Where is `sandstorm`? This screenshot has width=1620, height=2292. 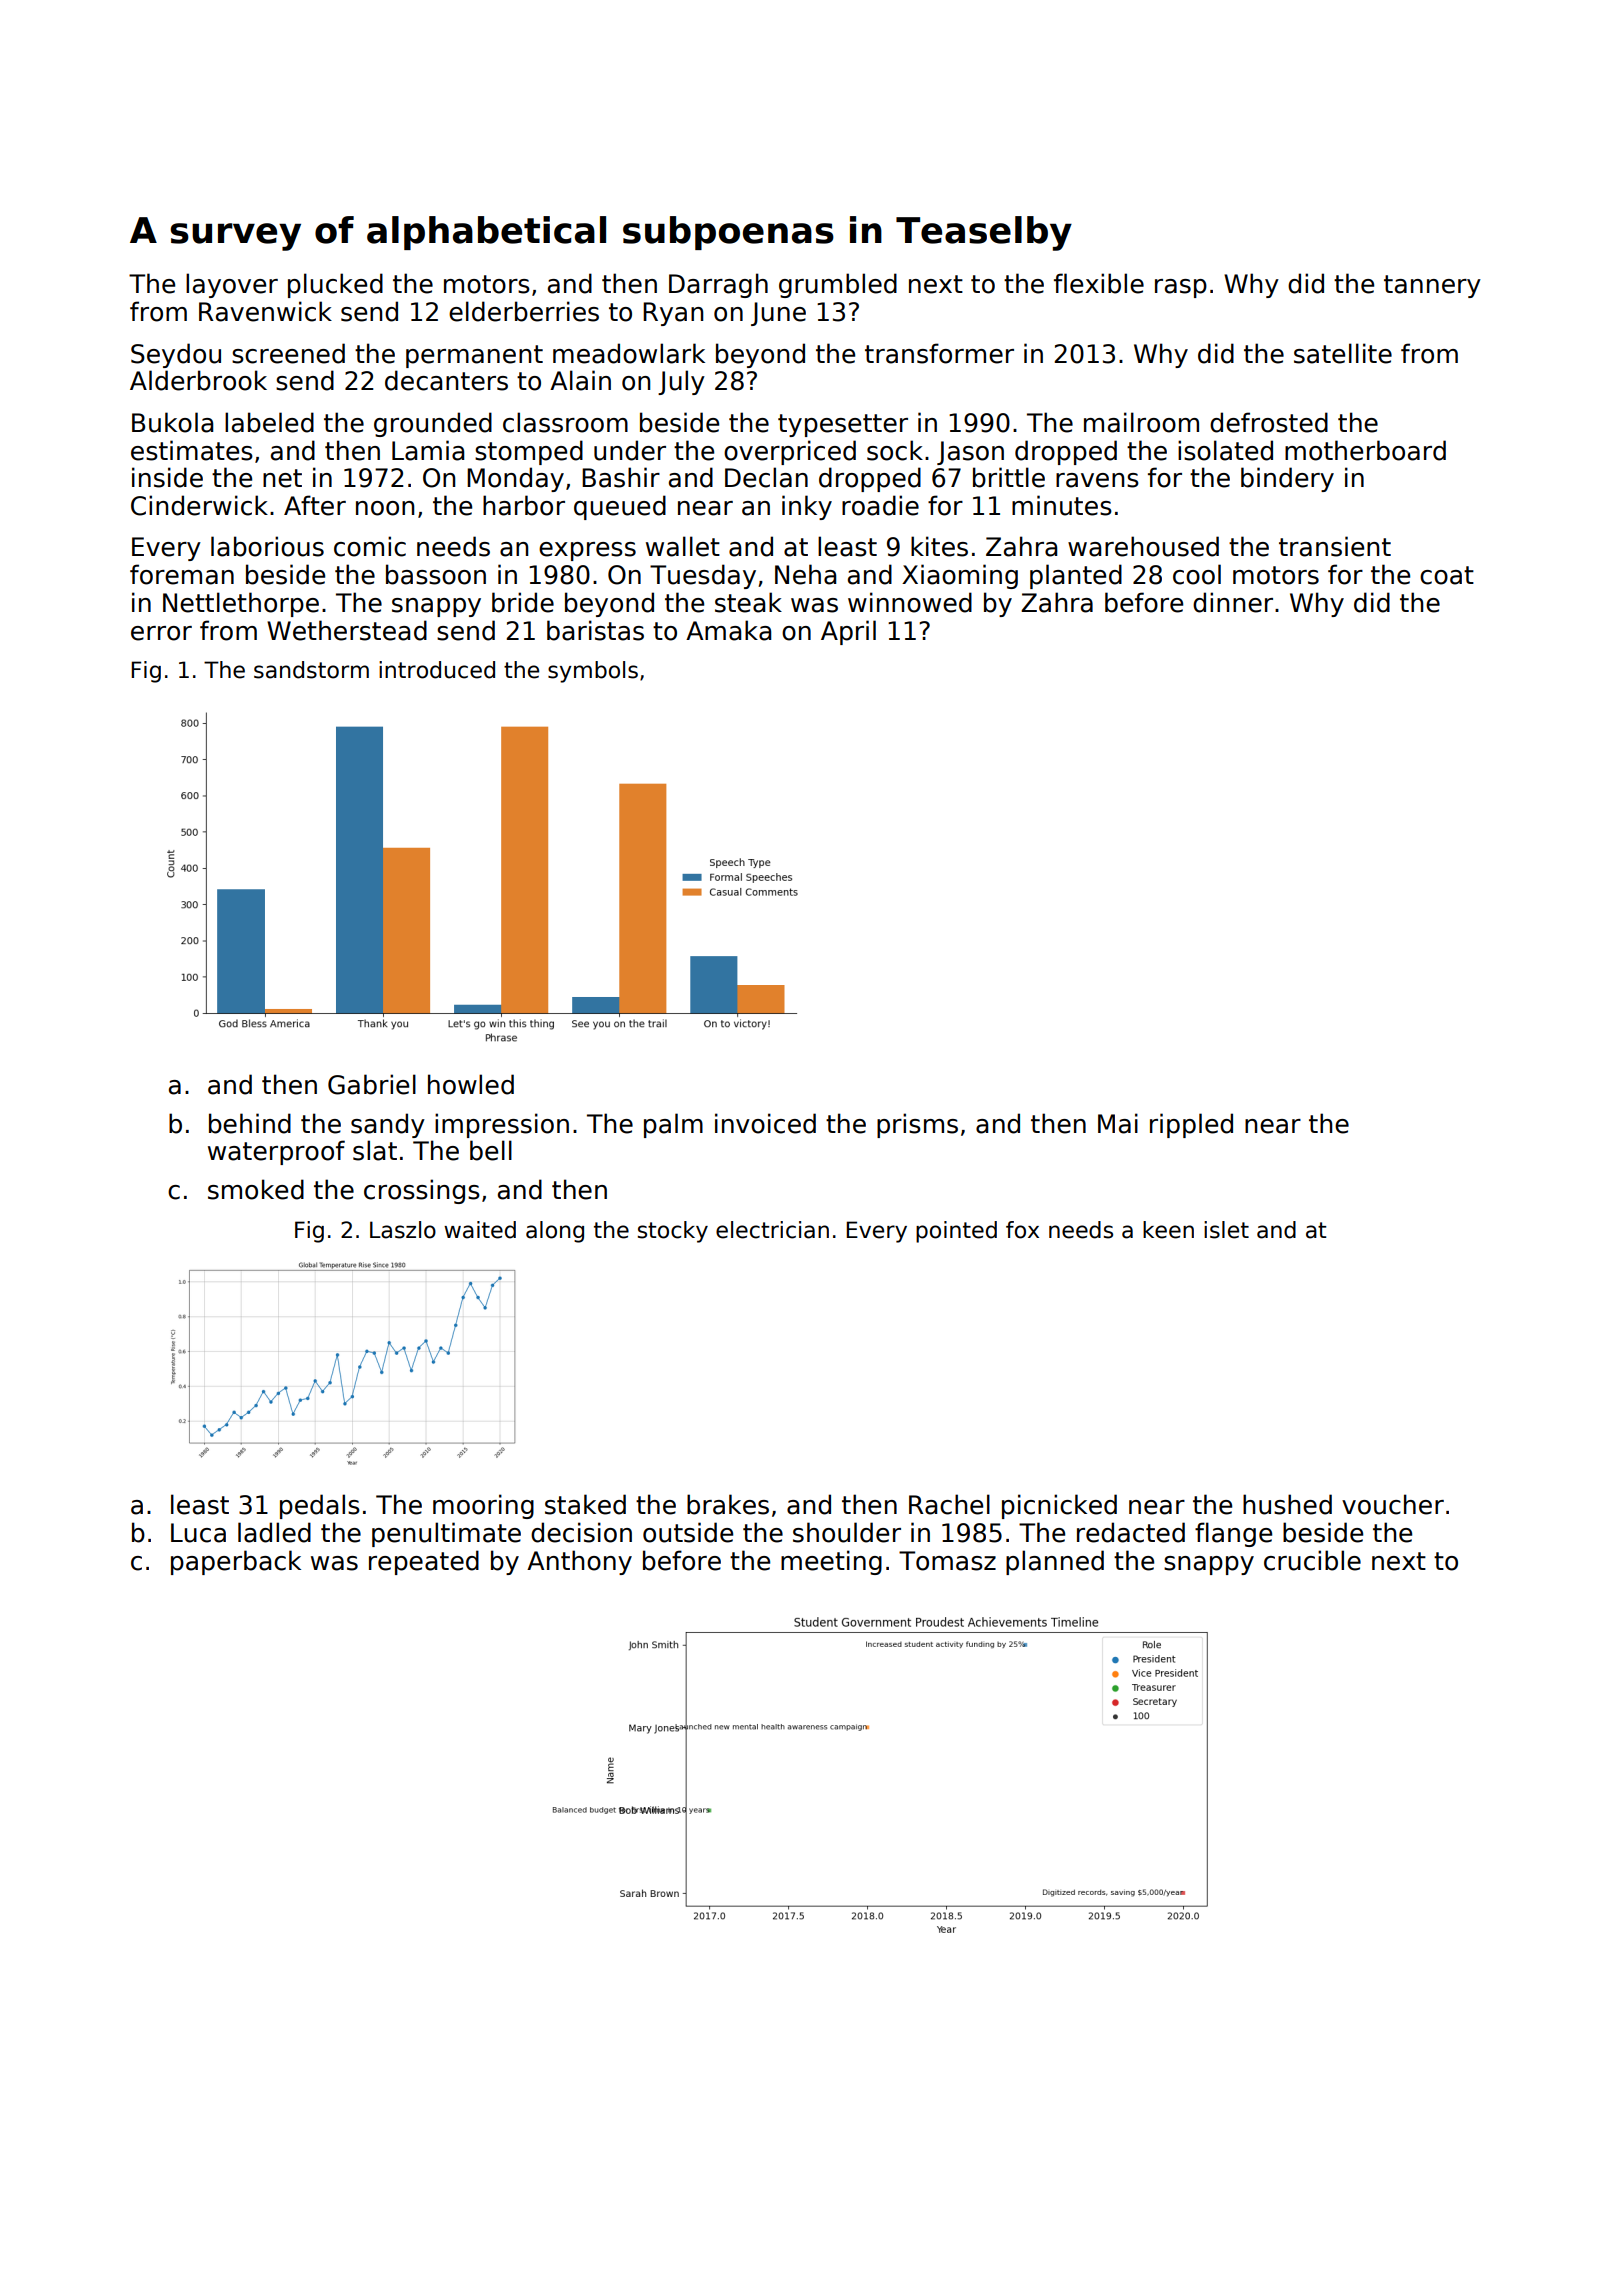
sandstorm is located at coordinates (311, 670).
